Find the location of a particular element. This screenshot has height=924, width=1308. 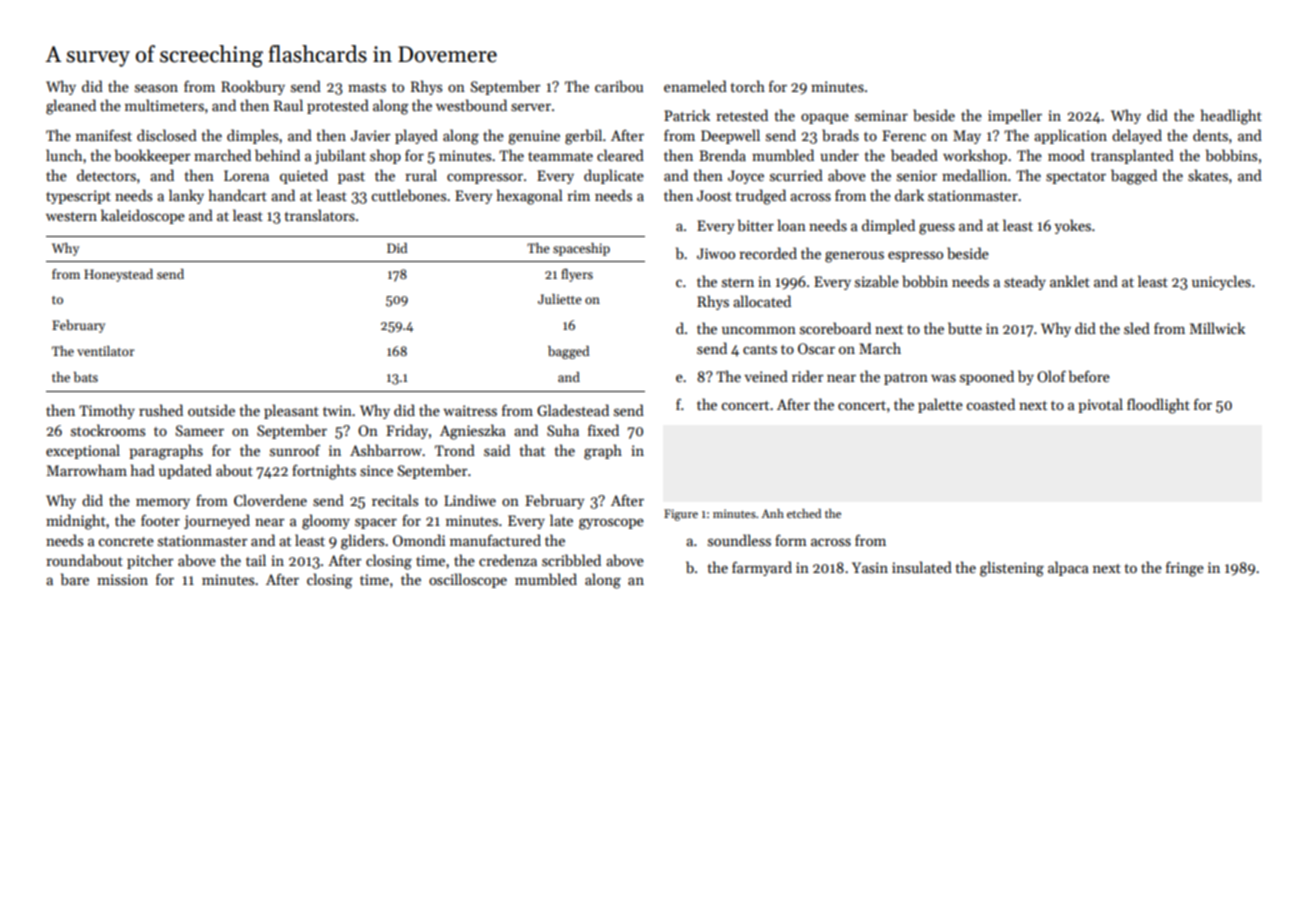

impeller is located at coordinates (1015, 116).
